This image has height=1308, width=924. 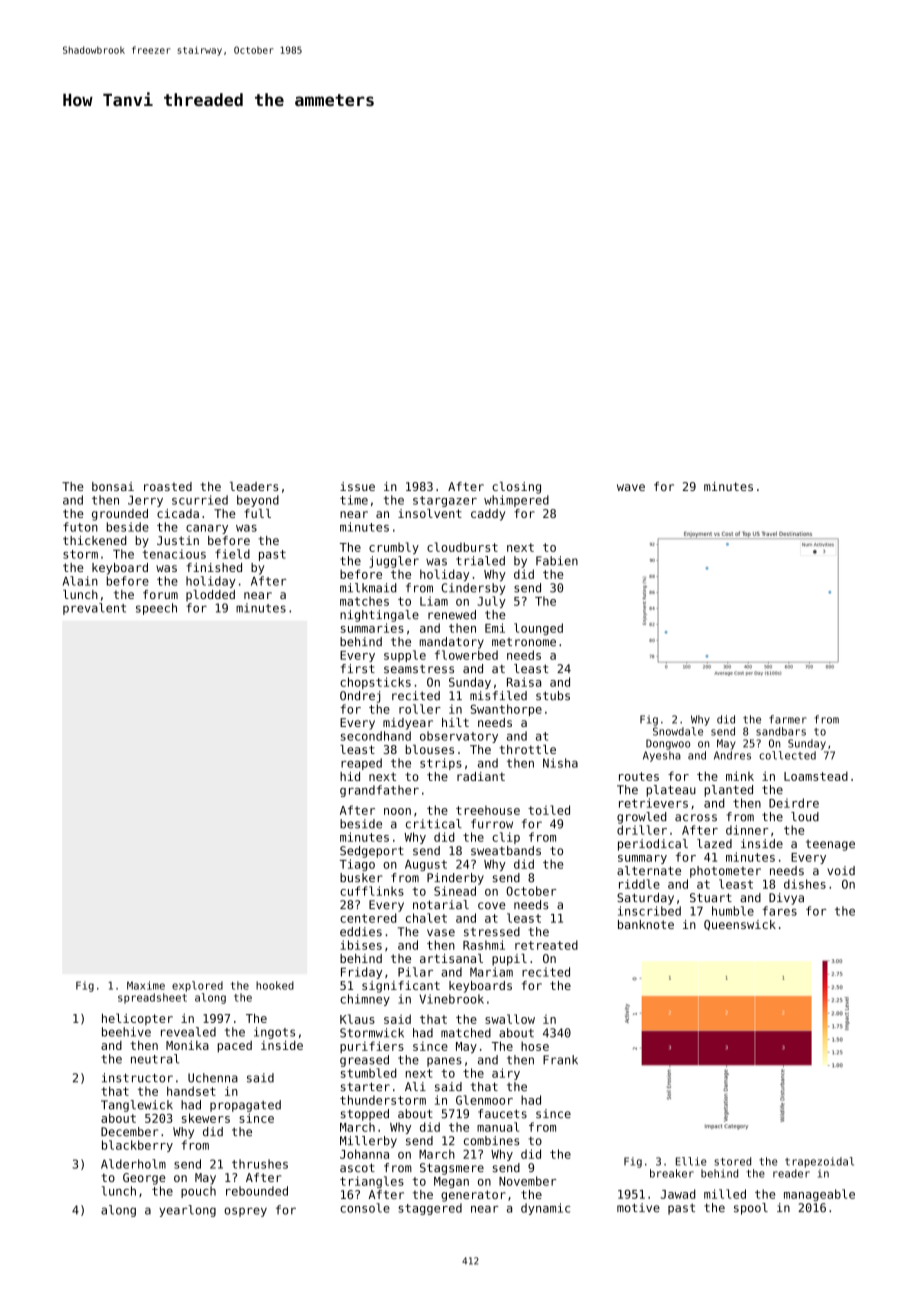 What do you see at coordinates (781, 731) in the image?
I see `sandbars` at bounding box center [781, 731].
